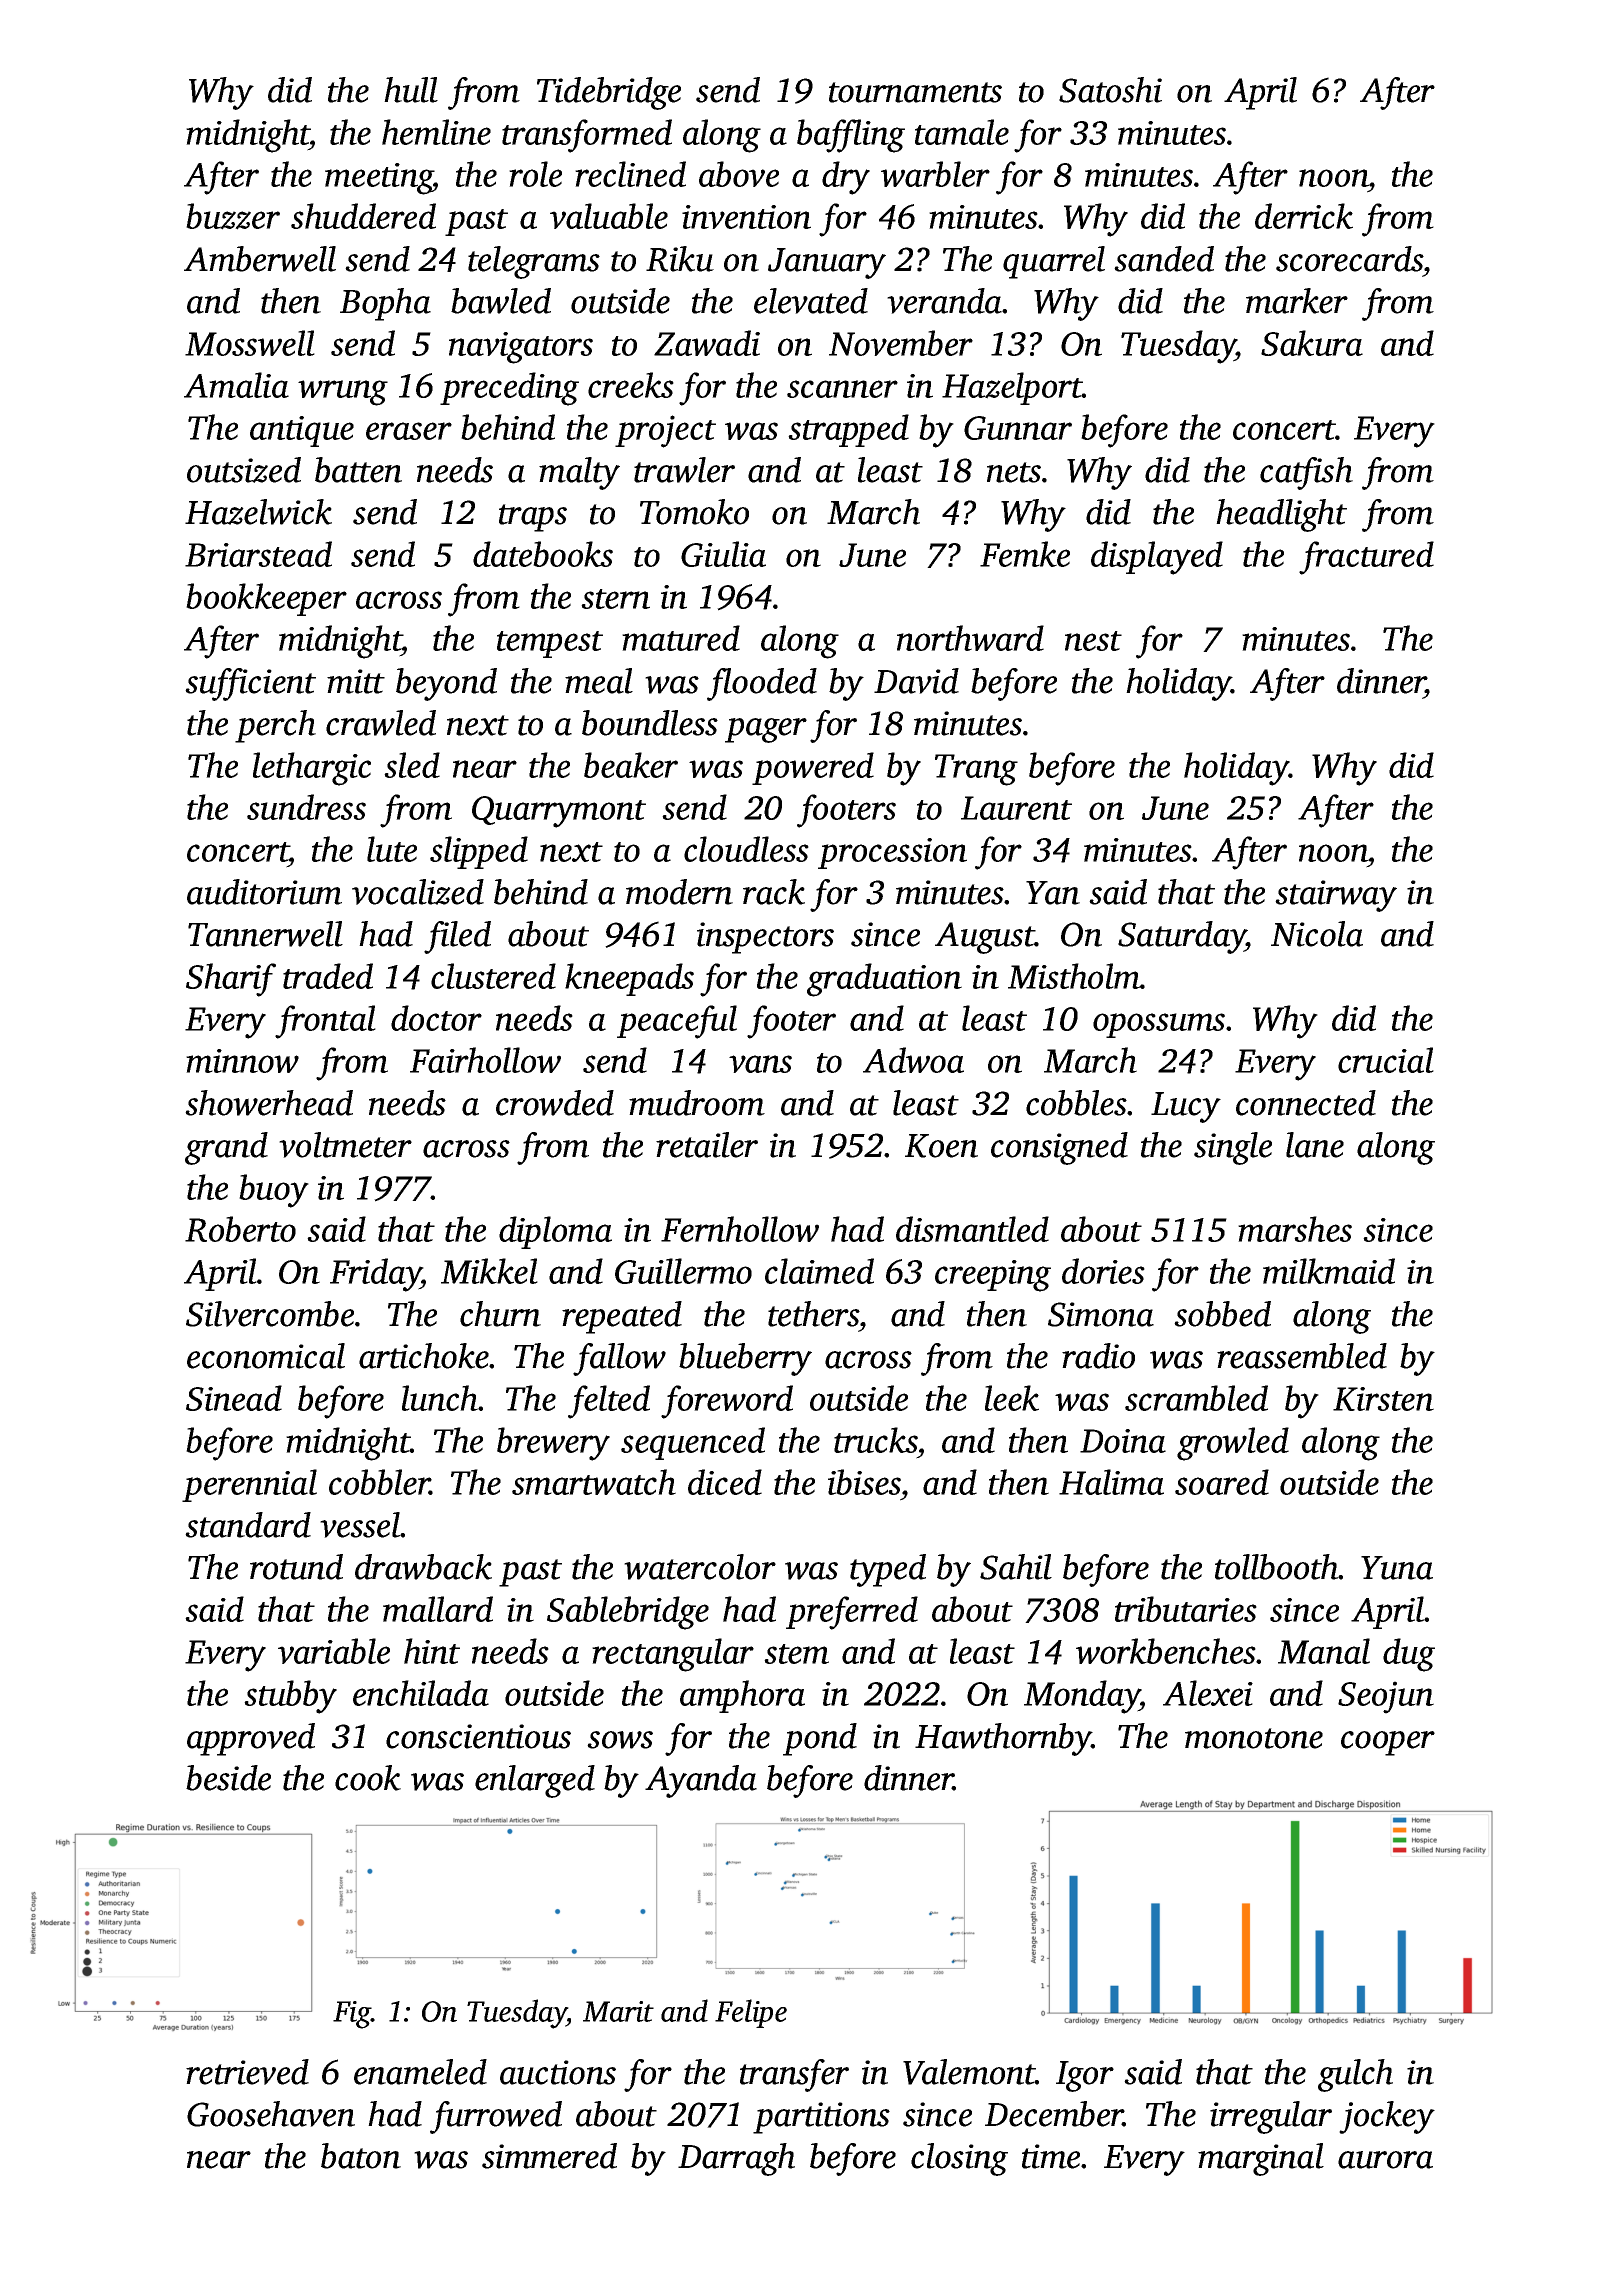 The width and height of the screenshot is (1620, 2292). I want to click on growled, so click(1233, 1444).
